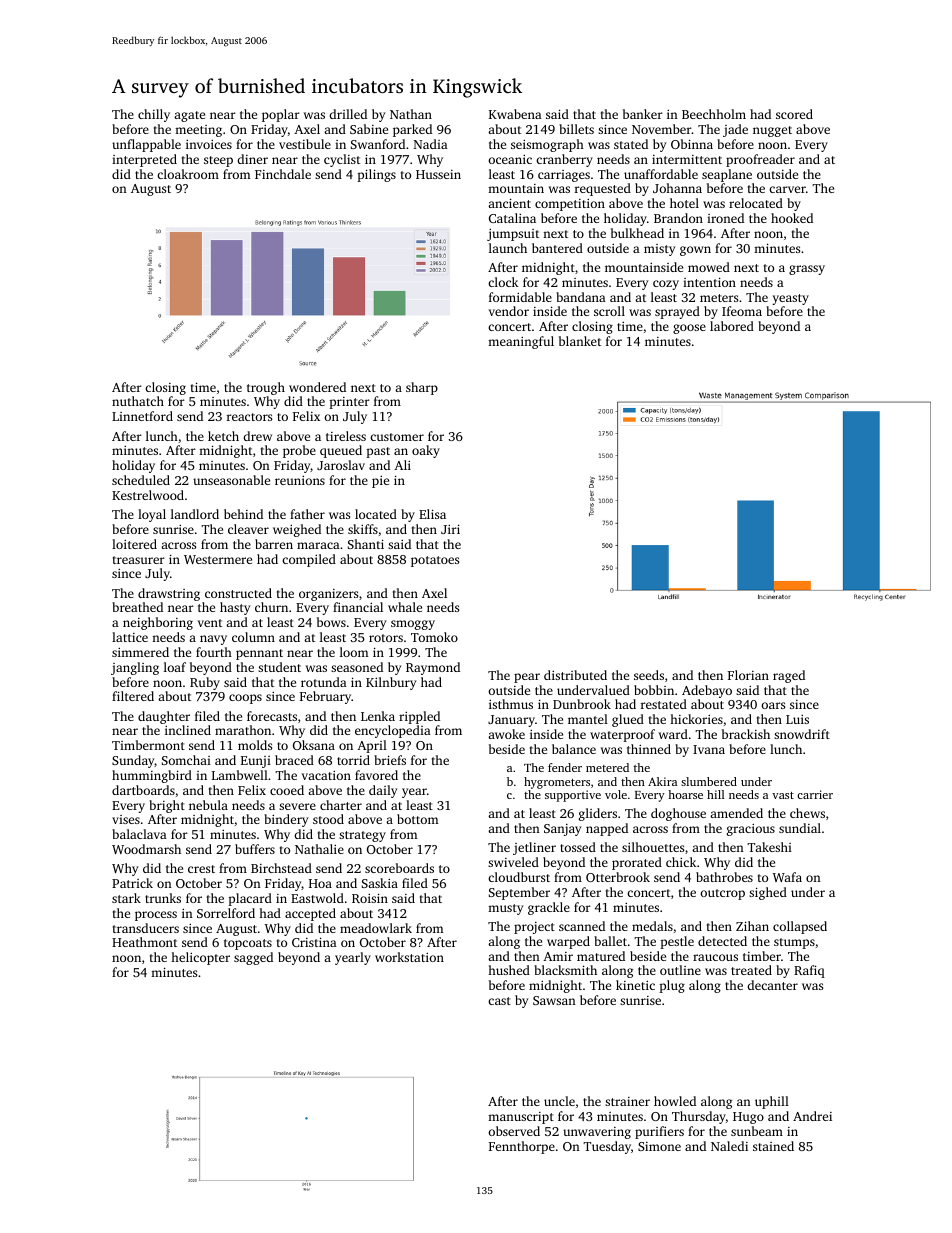  I want to click on Finchdale, so click(283, 174).
